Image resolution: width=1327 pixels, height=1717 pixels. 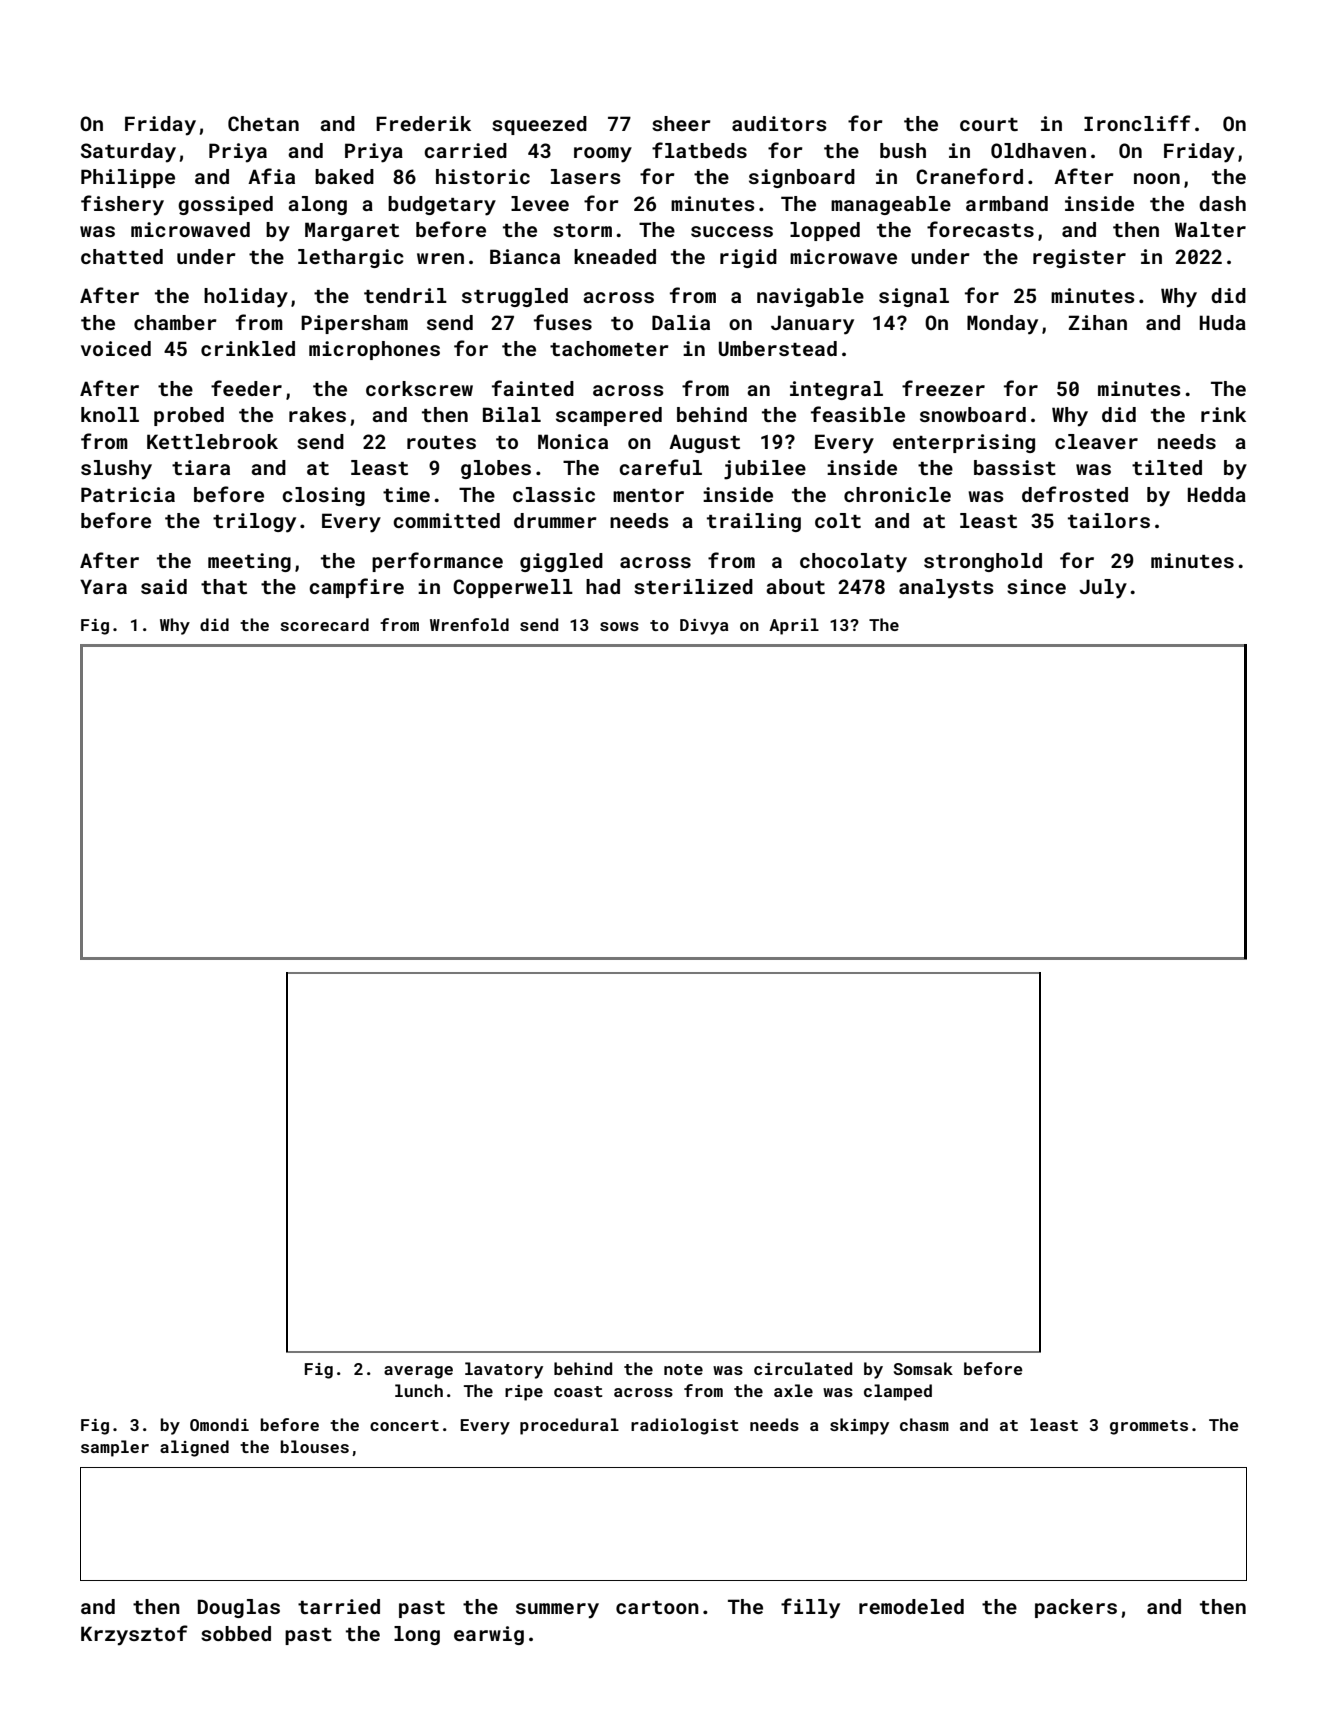 I want to click on note, so click(x=683, y=1369).
